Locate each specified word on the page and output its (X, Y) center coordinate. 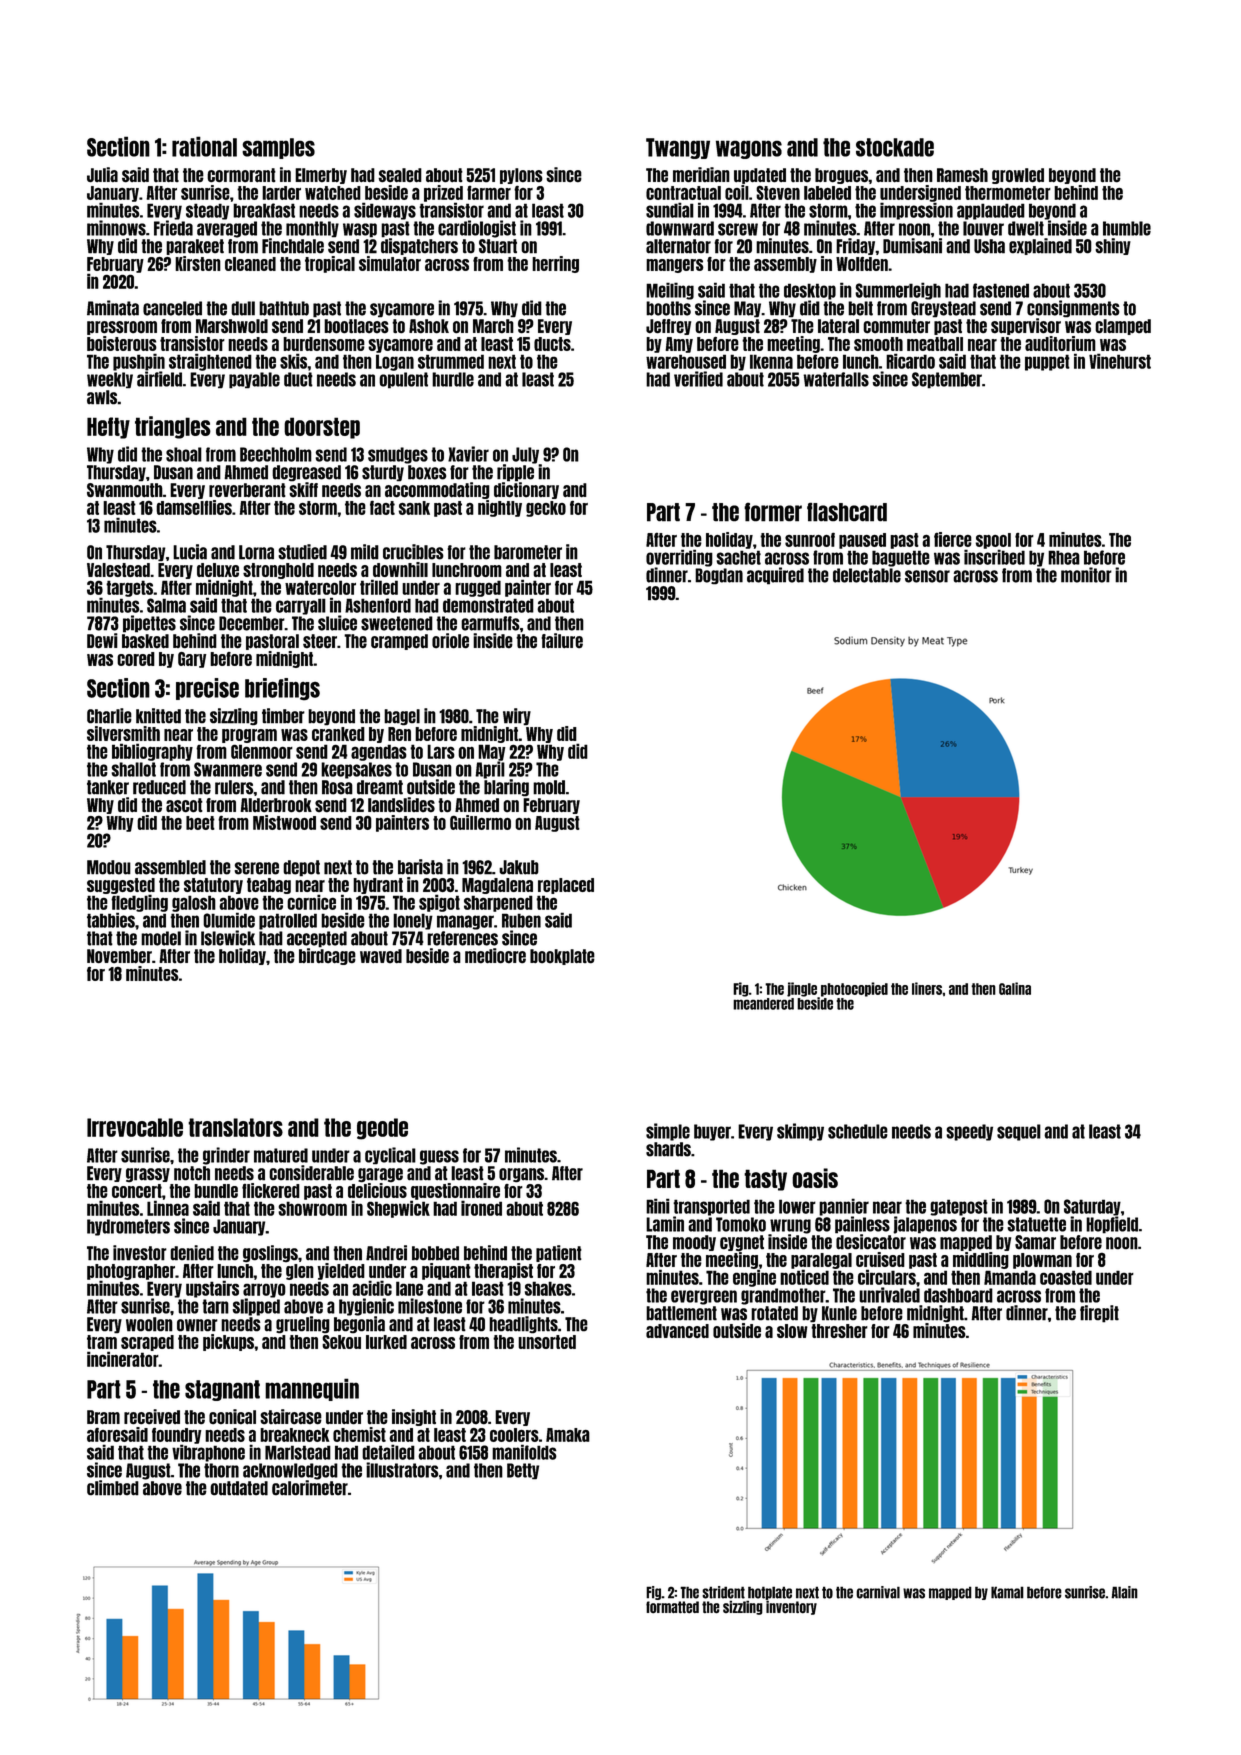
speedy (969, 1132)
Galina (1015, 988)
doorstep (322, 428)
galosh (194, 903)
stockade (895, 147)
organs (521, 1175)
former (773, 512)
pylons (521, 176)
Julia (102, 175)
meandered (763, 1004)
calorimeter (310, 1488)
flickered (271, 1190)
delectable (867, 575)
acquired (775, 576)
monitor (1086, 575)
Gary (192, 660)
